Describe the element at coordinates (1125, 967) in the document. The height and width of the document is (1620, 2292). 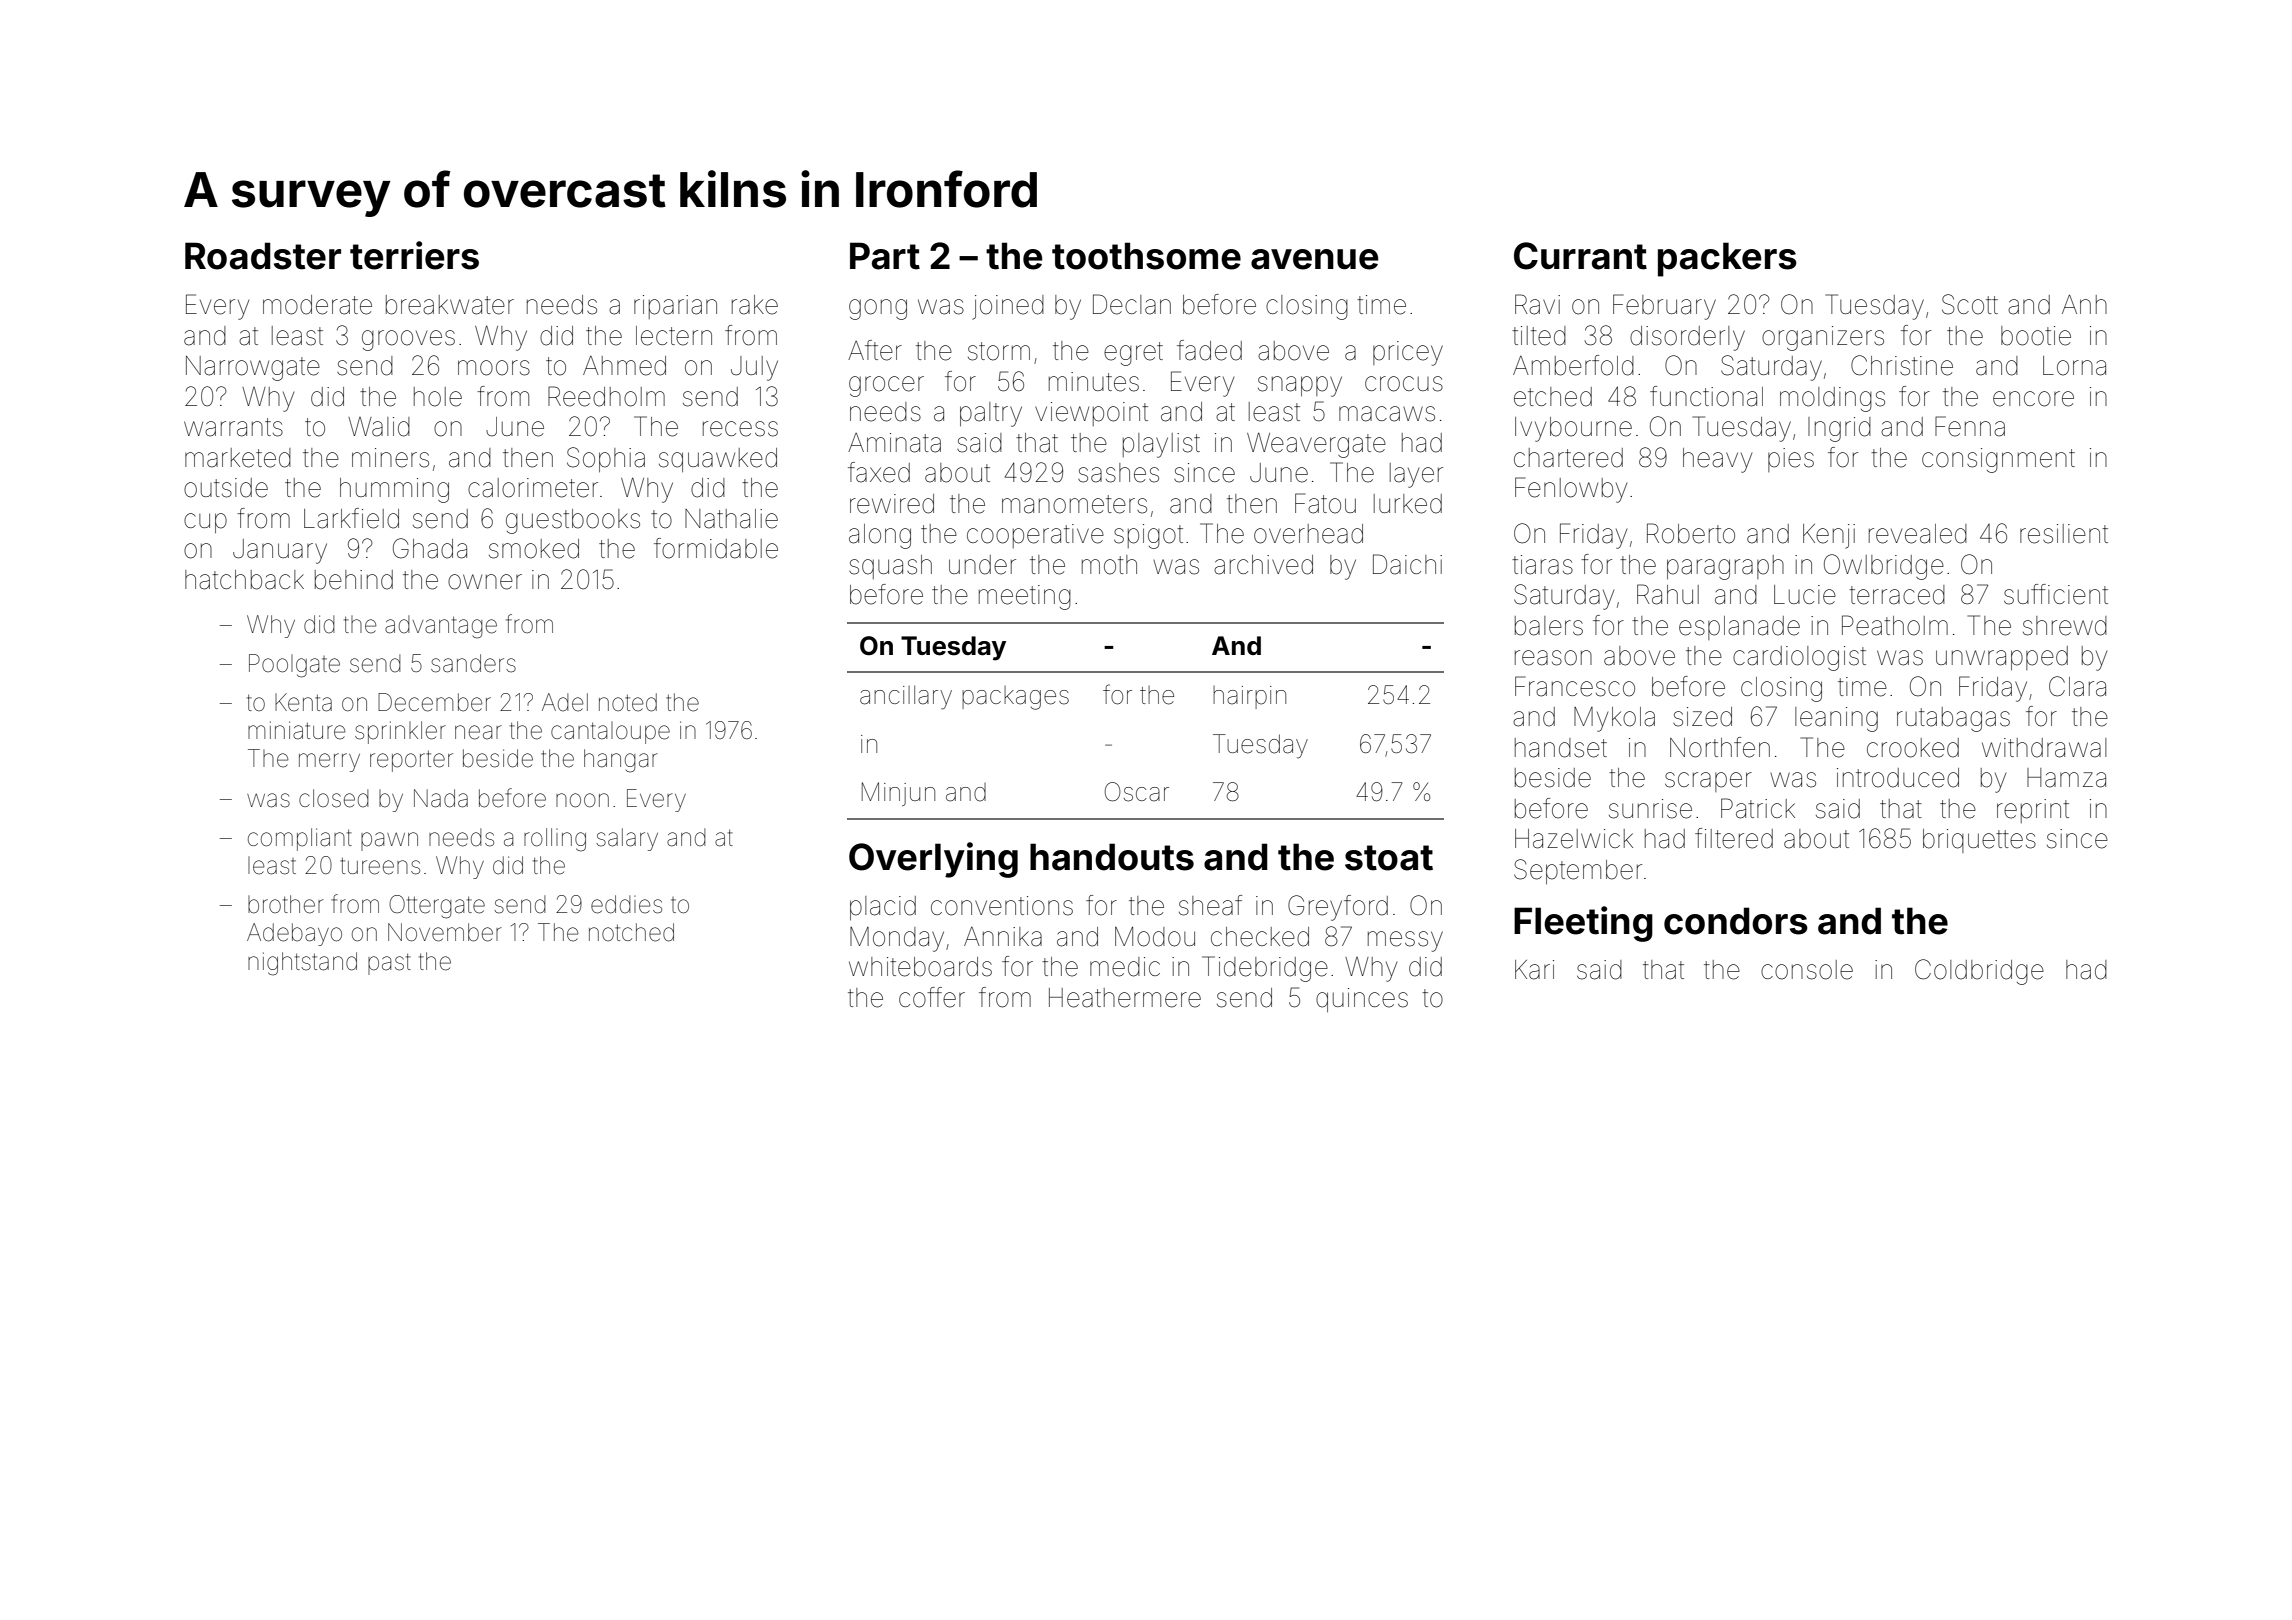
I see `medic` at that location.
